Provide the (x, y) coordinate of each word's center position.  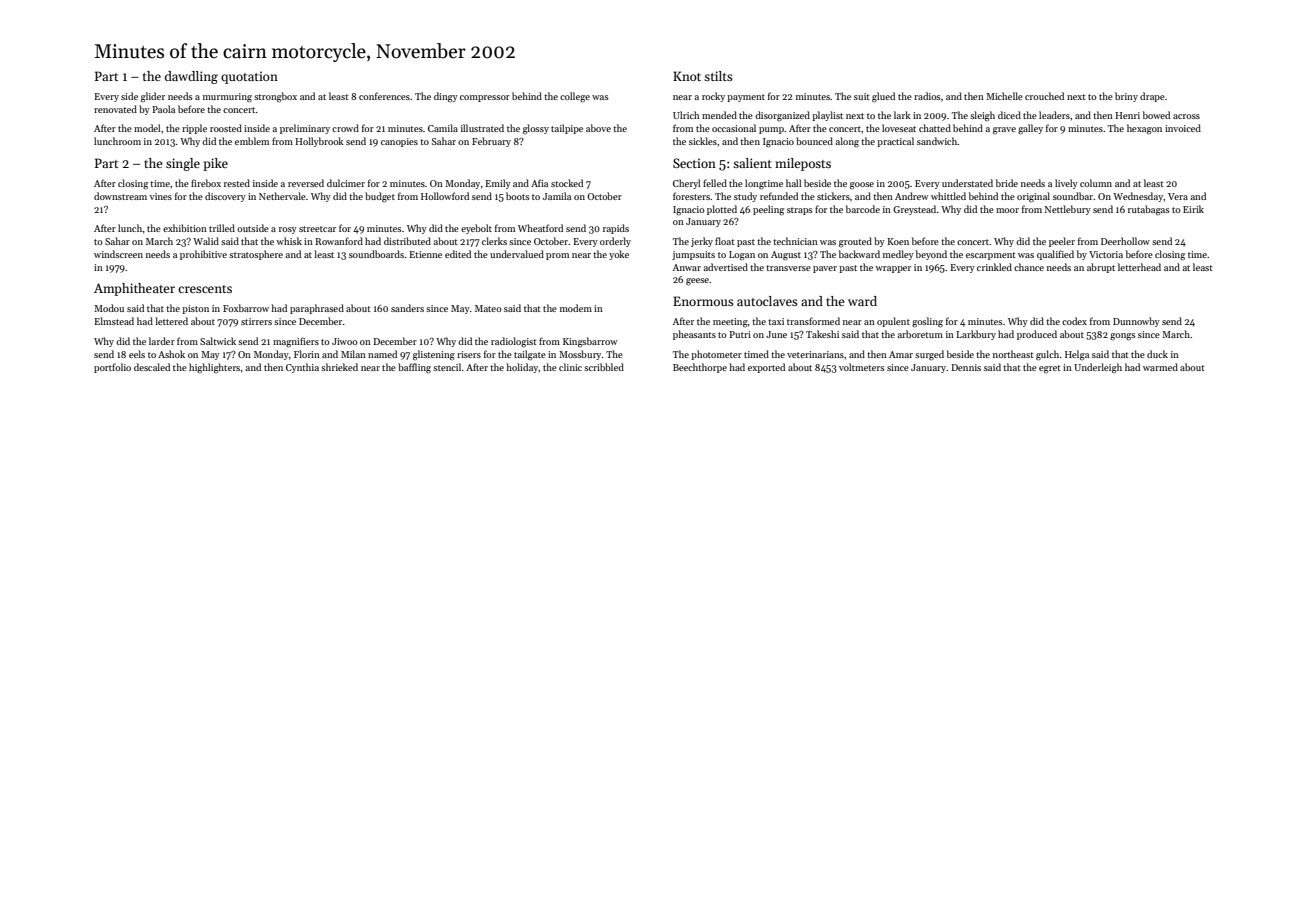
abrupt (1101, 268)
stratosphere (256, 255)
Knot (687, 76)
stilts (718, 76)
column (1096, 183)
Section (694, 163)
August (786, 256)
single (183, 164)
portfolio (112, 368)
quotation (249, 77)
